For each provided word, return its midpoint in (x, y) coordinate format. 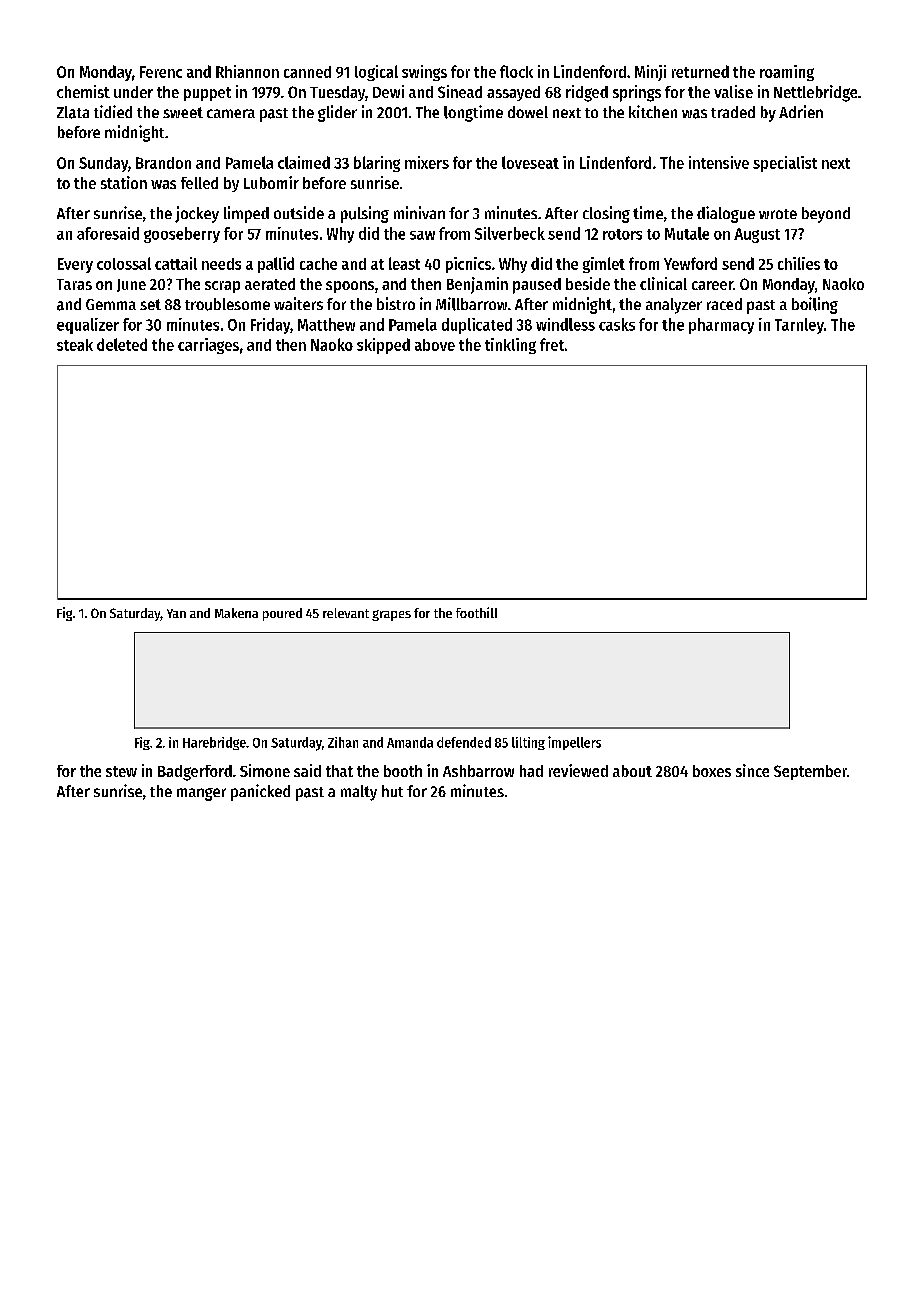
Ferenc (161, 72)
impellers (574, 743)
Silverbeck (510, 233)
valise (733, 91)
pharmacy (721, 326)
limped (246, 214)
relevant (346, 613)
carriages (208, 346)
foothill (476, 612)
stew (121, 771)
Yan (176, 613)
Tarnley (799, 326)
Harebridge (214, 743)
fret (552, 344)
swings (424, 73)
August (757, 235)
